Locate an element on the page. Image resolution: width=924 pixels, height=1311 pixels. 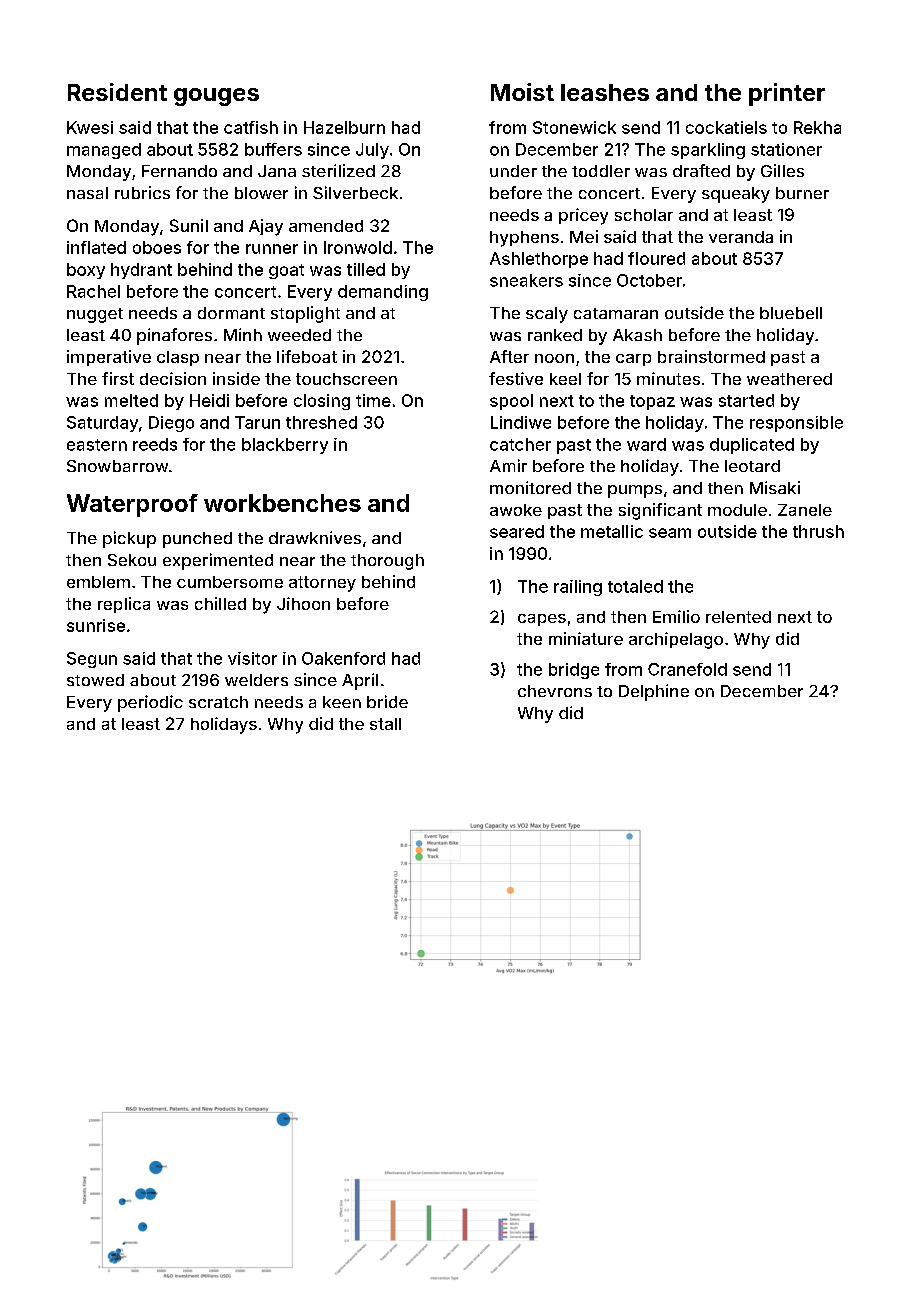
chevrons is located at coordinates (555, 691).
